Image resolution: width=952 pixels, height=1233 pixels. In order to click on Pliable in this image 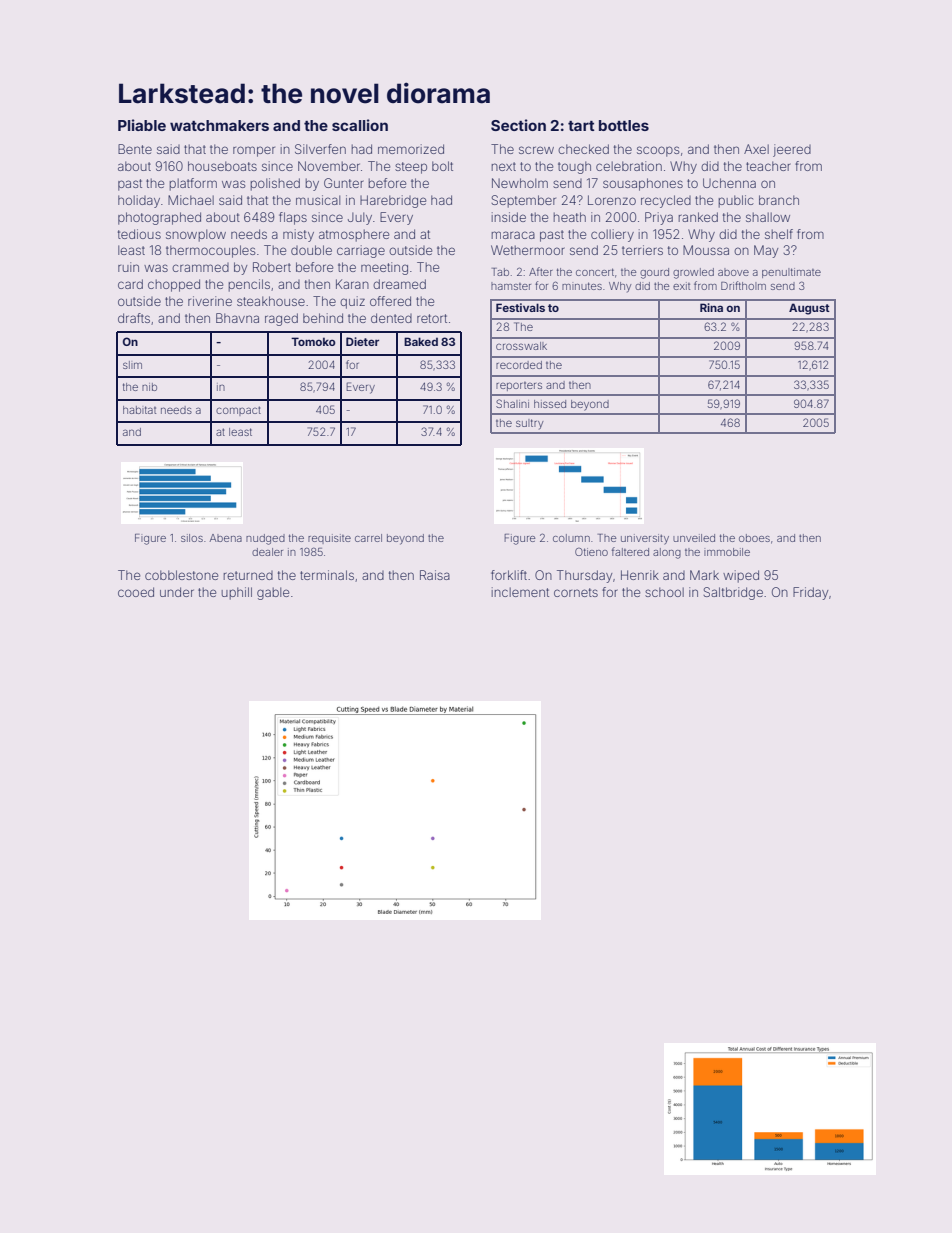, I will do `click(142, 125)`.
